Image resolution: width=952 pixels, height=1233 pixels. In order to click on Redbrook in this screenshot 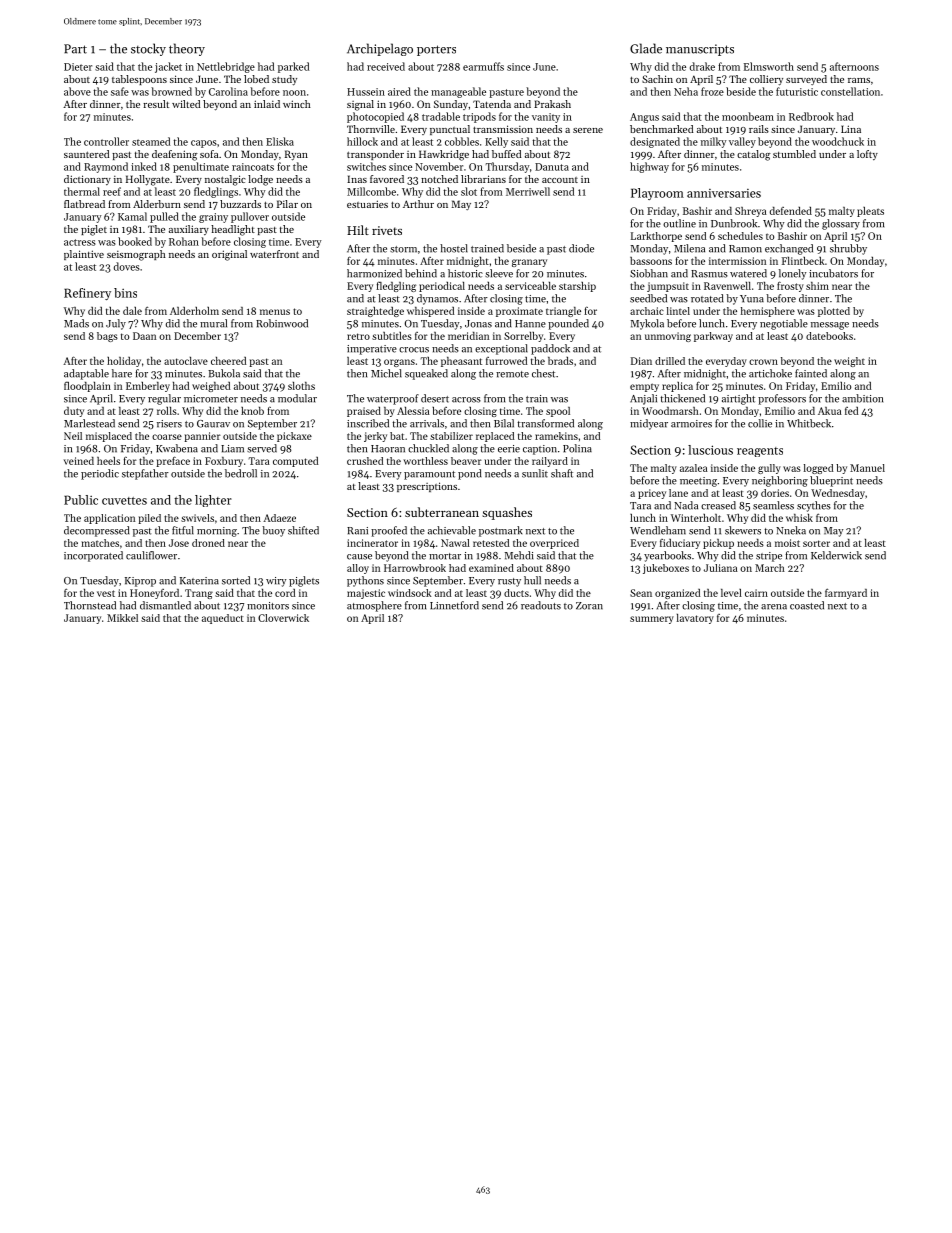, I will do `click(811, 116)`.
